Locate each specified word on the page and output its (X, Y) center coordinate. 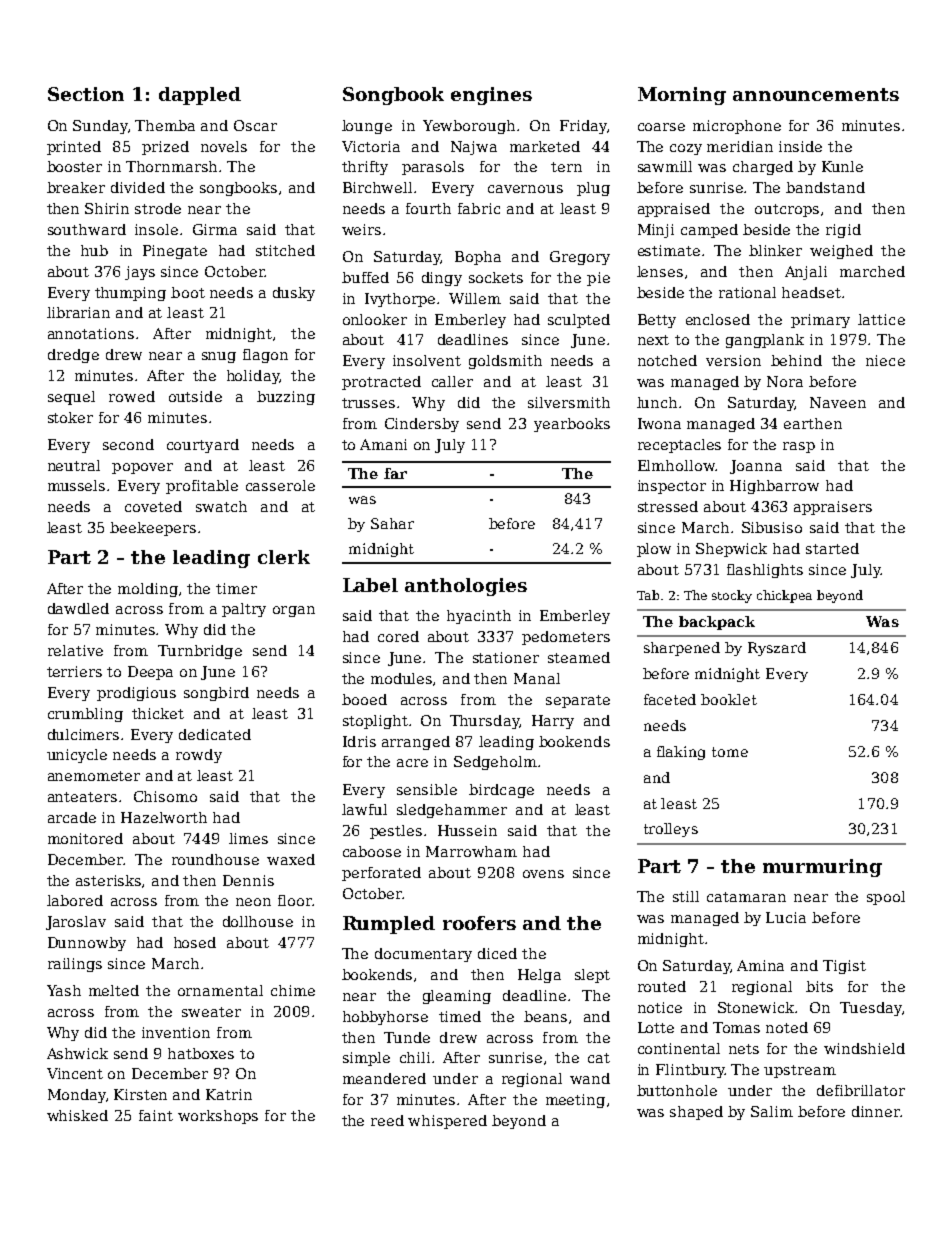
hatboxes (201, 1053)
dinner (876, 1111)
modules (401, 678)
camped (709, 231)
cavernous (525, 189)
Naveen (838, 402)
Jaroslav (76, 923)
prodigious (136, 694)
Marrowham (471, 851)
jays (140, 273)
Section (86, 94)
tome (730, 752)
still (686, 896)
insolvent (427, 360)
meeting (575, 1101)
